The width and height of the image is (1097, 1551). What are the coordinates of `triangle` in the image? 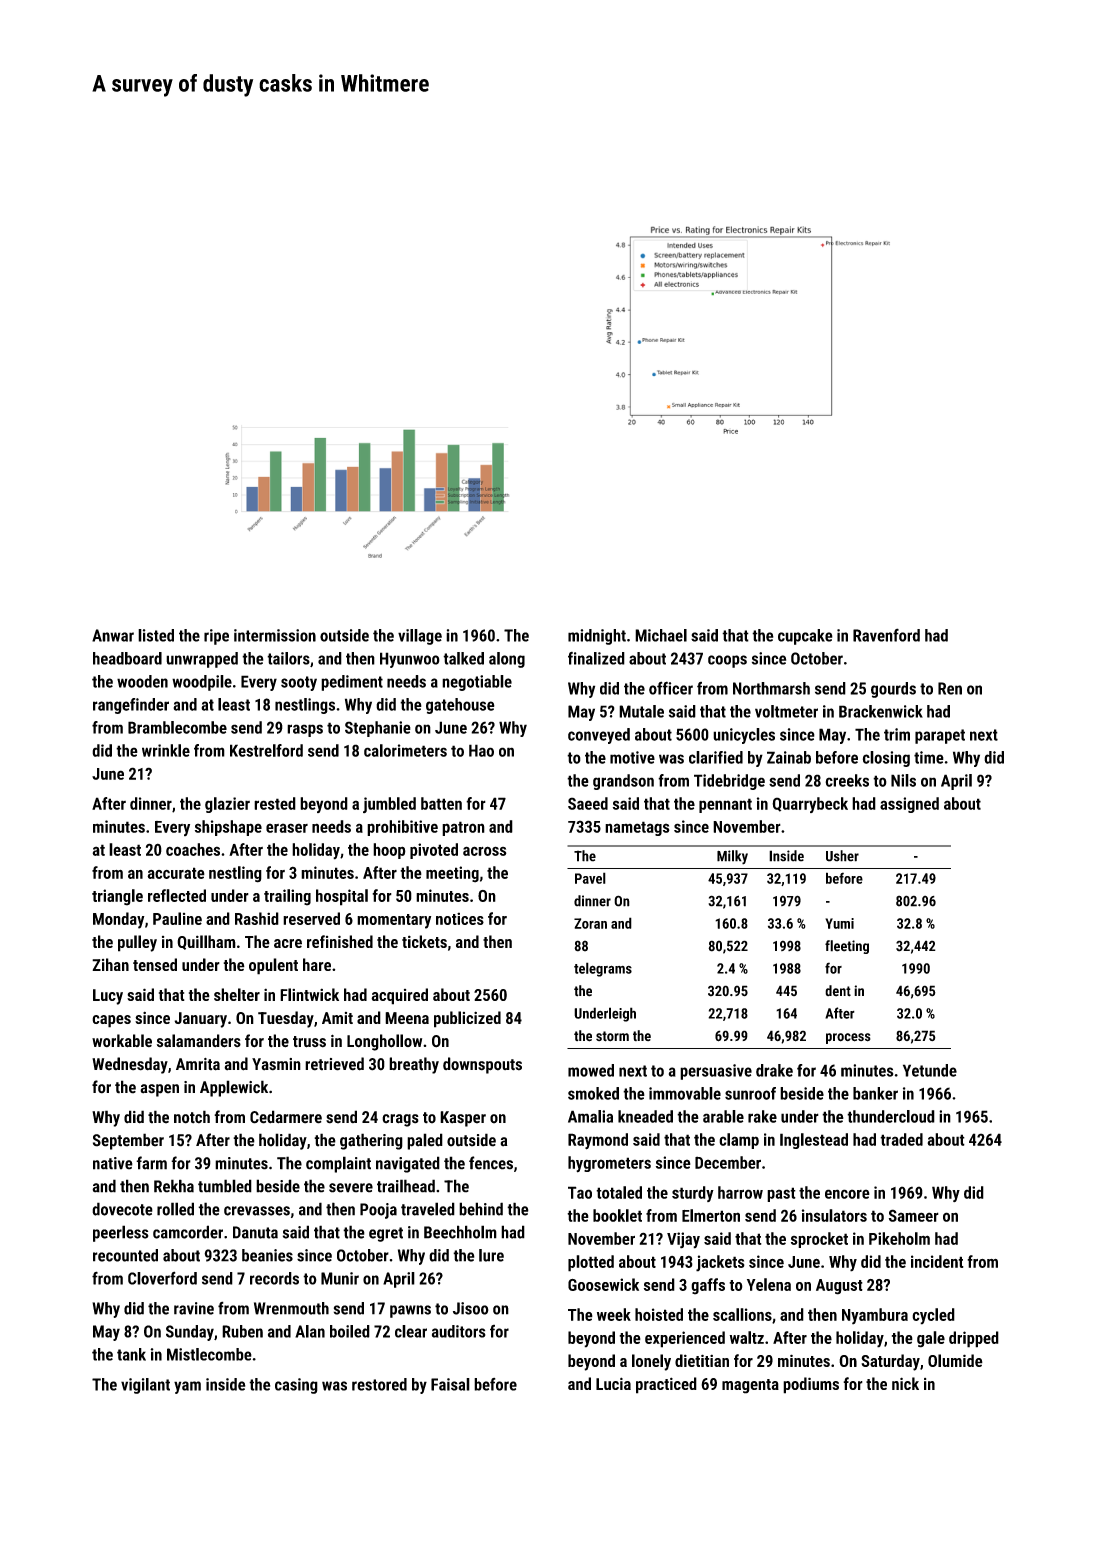 It's located at (117, 897).
